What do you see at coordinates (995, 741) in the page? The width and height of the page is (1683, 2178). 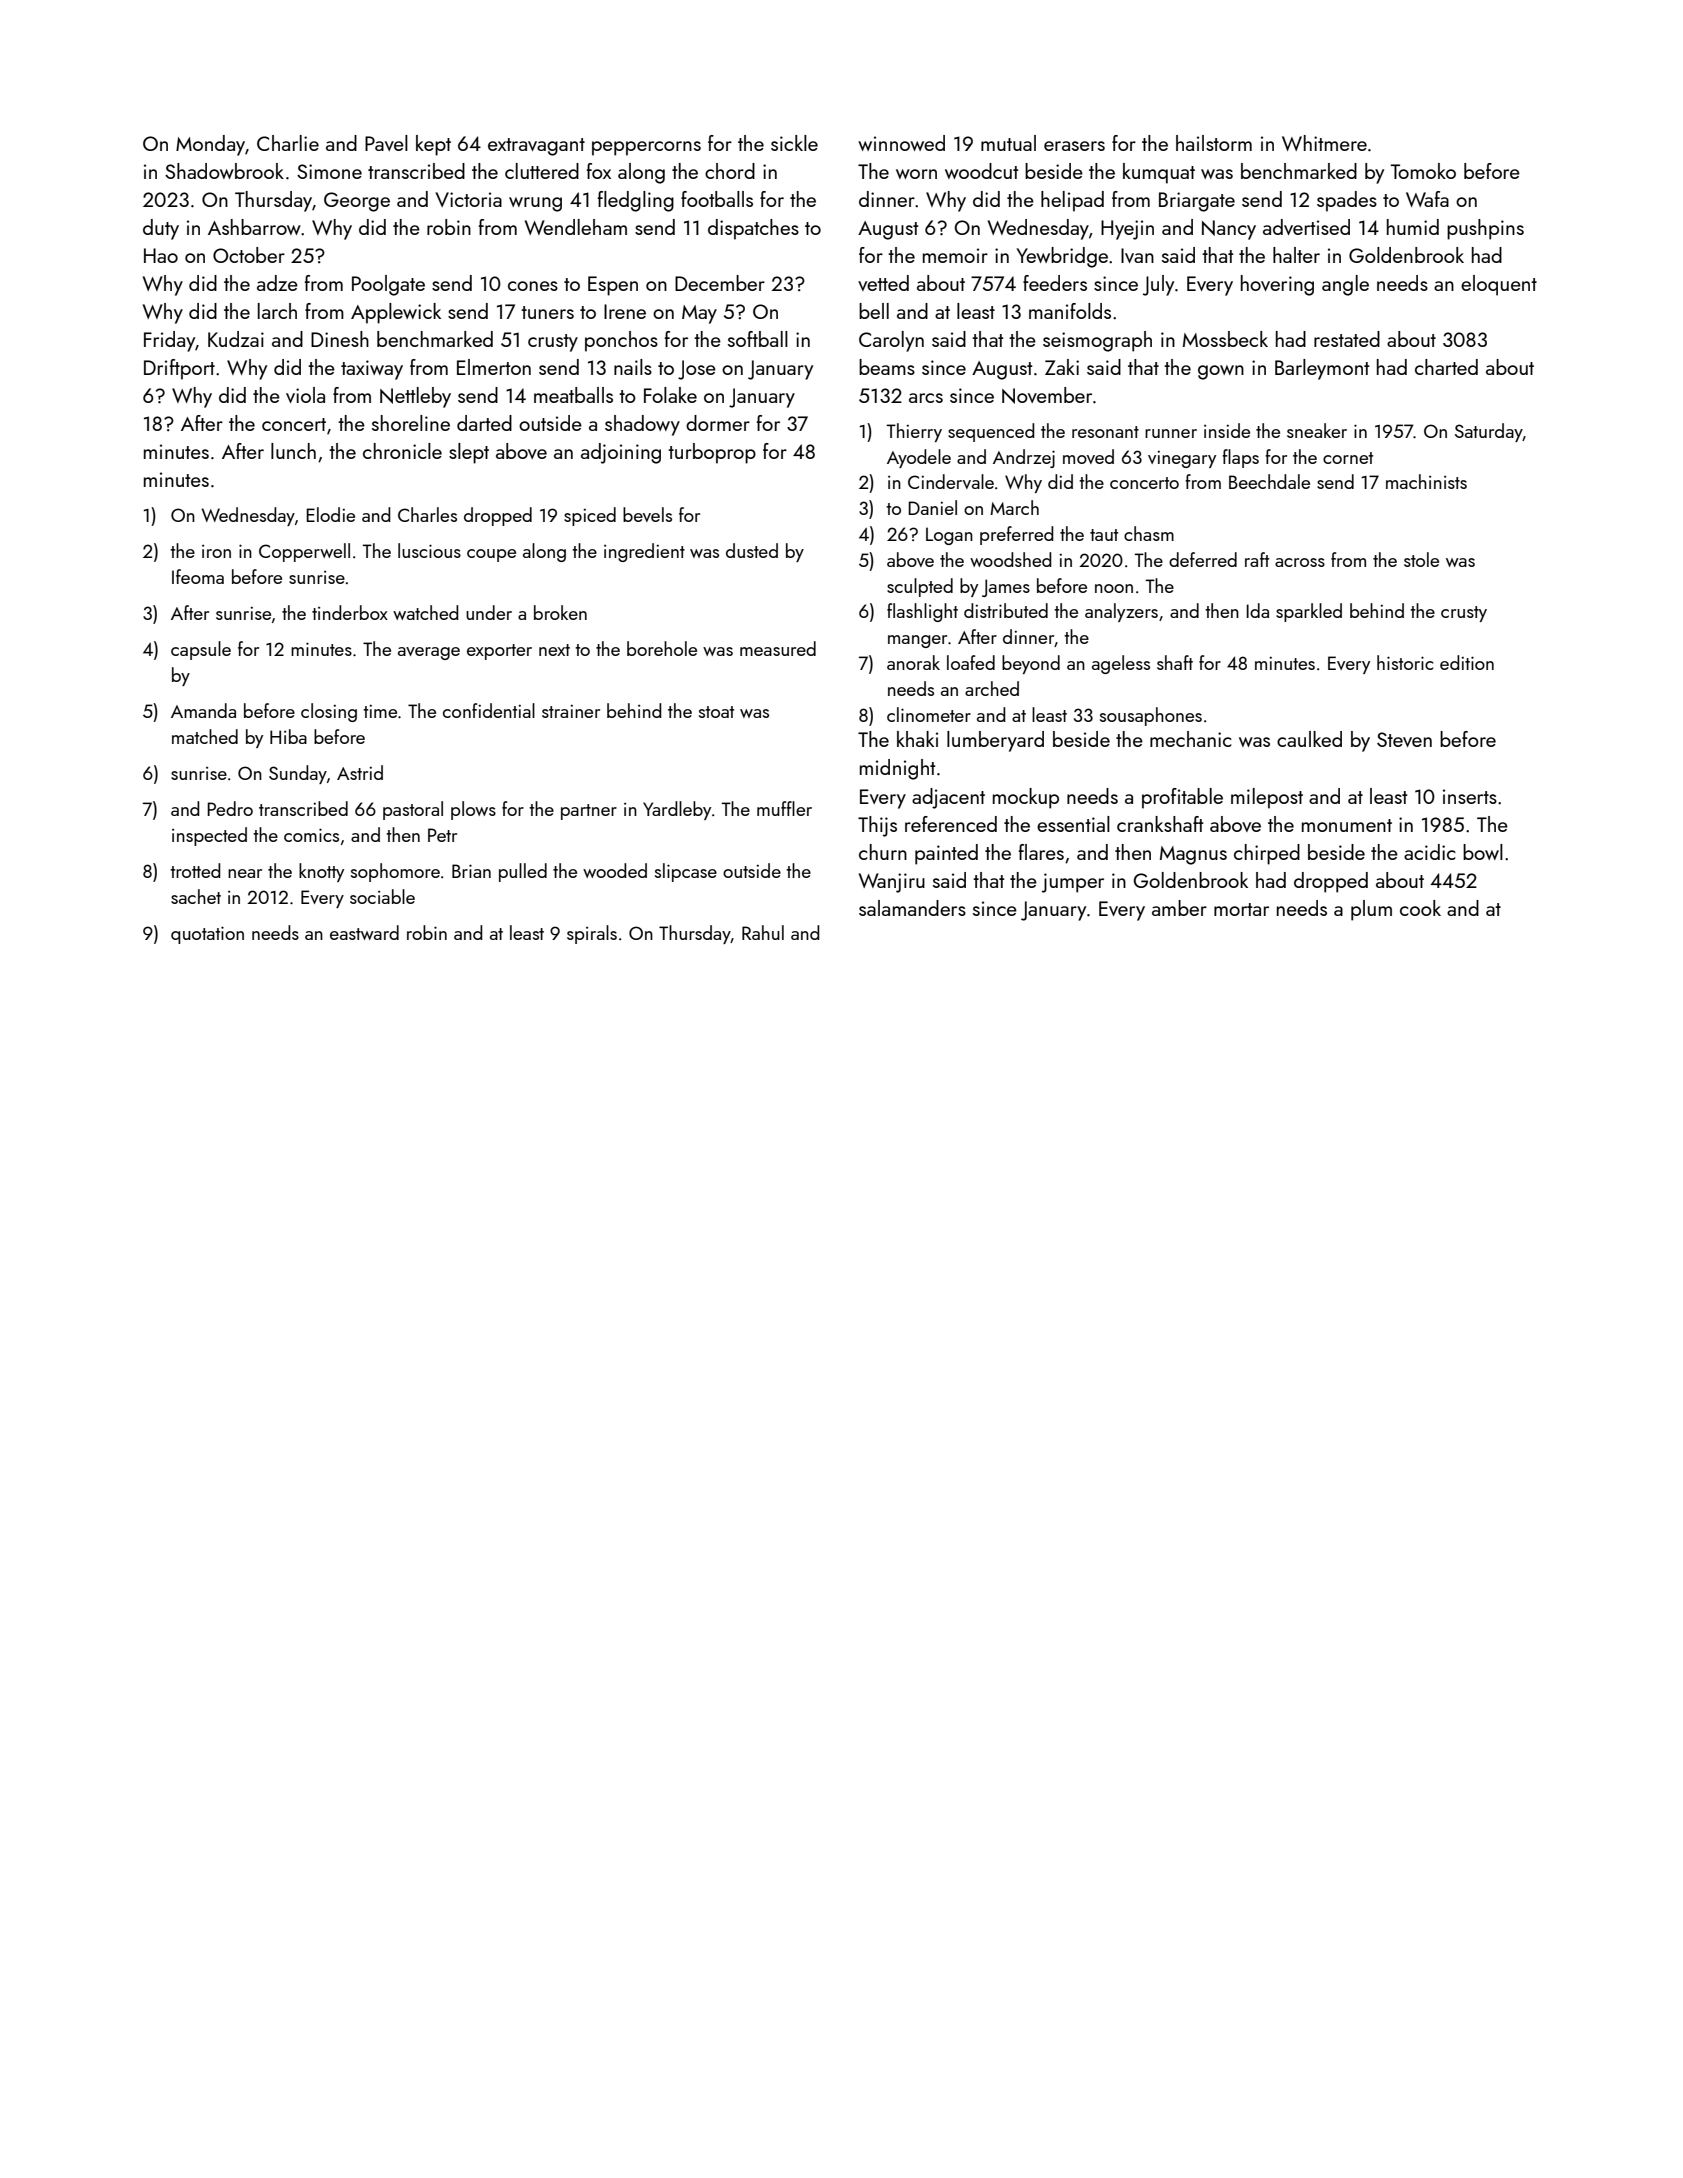 I see `lumberyard` at bounding box center [995, 741].
